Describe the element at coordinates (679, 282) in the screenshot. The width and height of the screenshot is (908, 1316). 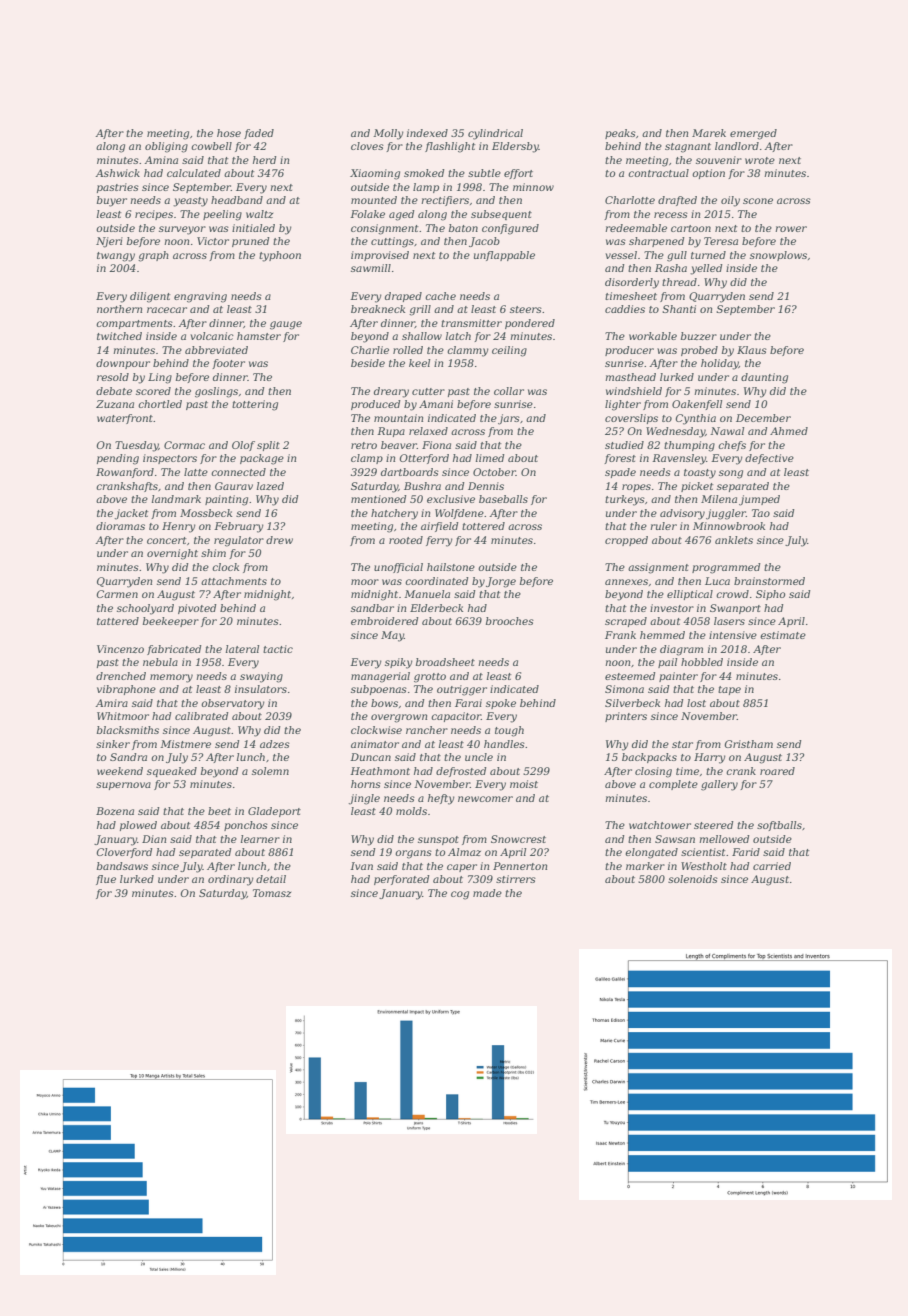
I see `thread` at that location.
